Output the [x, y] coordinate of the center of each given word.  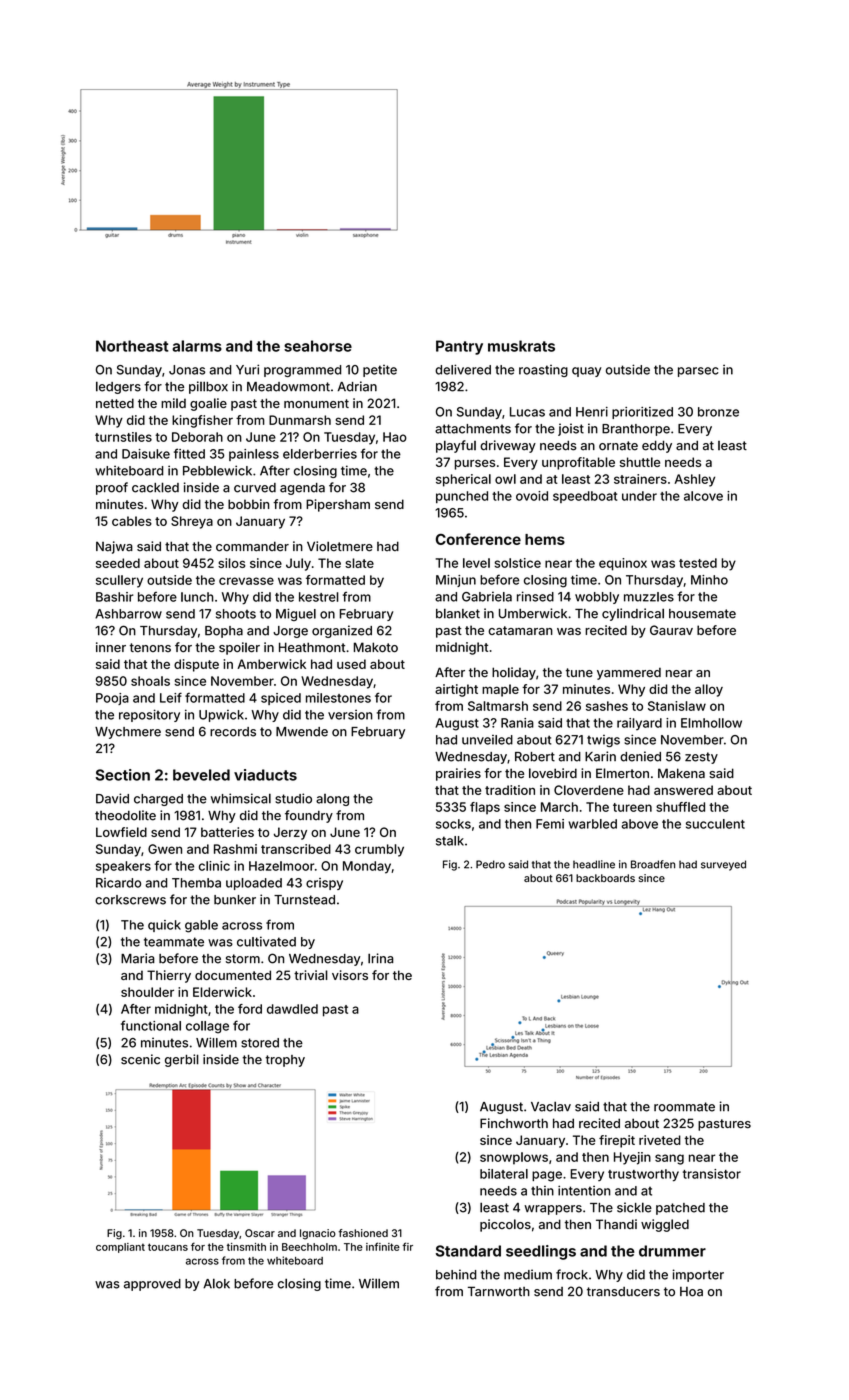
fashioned [363, 1233]
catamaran [520, 630]
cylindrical [633, 614]
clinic [214, 866]
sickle [634, 1207]
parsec [698, 372]
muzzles [649, 597]
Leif [171, 697]
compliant [120, 1248]
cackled [155, 487]
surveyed [723, 865]
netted [115, 403]
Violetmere [340, 546]
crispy [324, 884]
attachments [473, 429]
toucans [168, 1247]
